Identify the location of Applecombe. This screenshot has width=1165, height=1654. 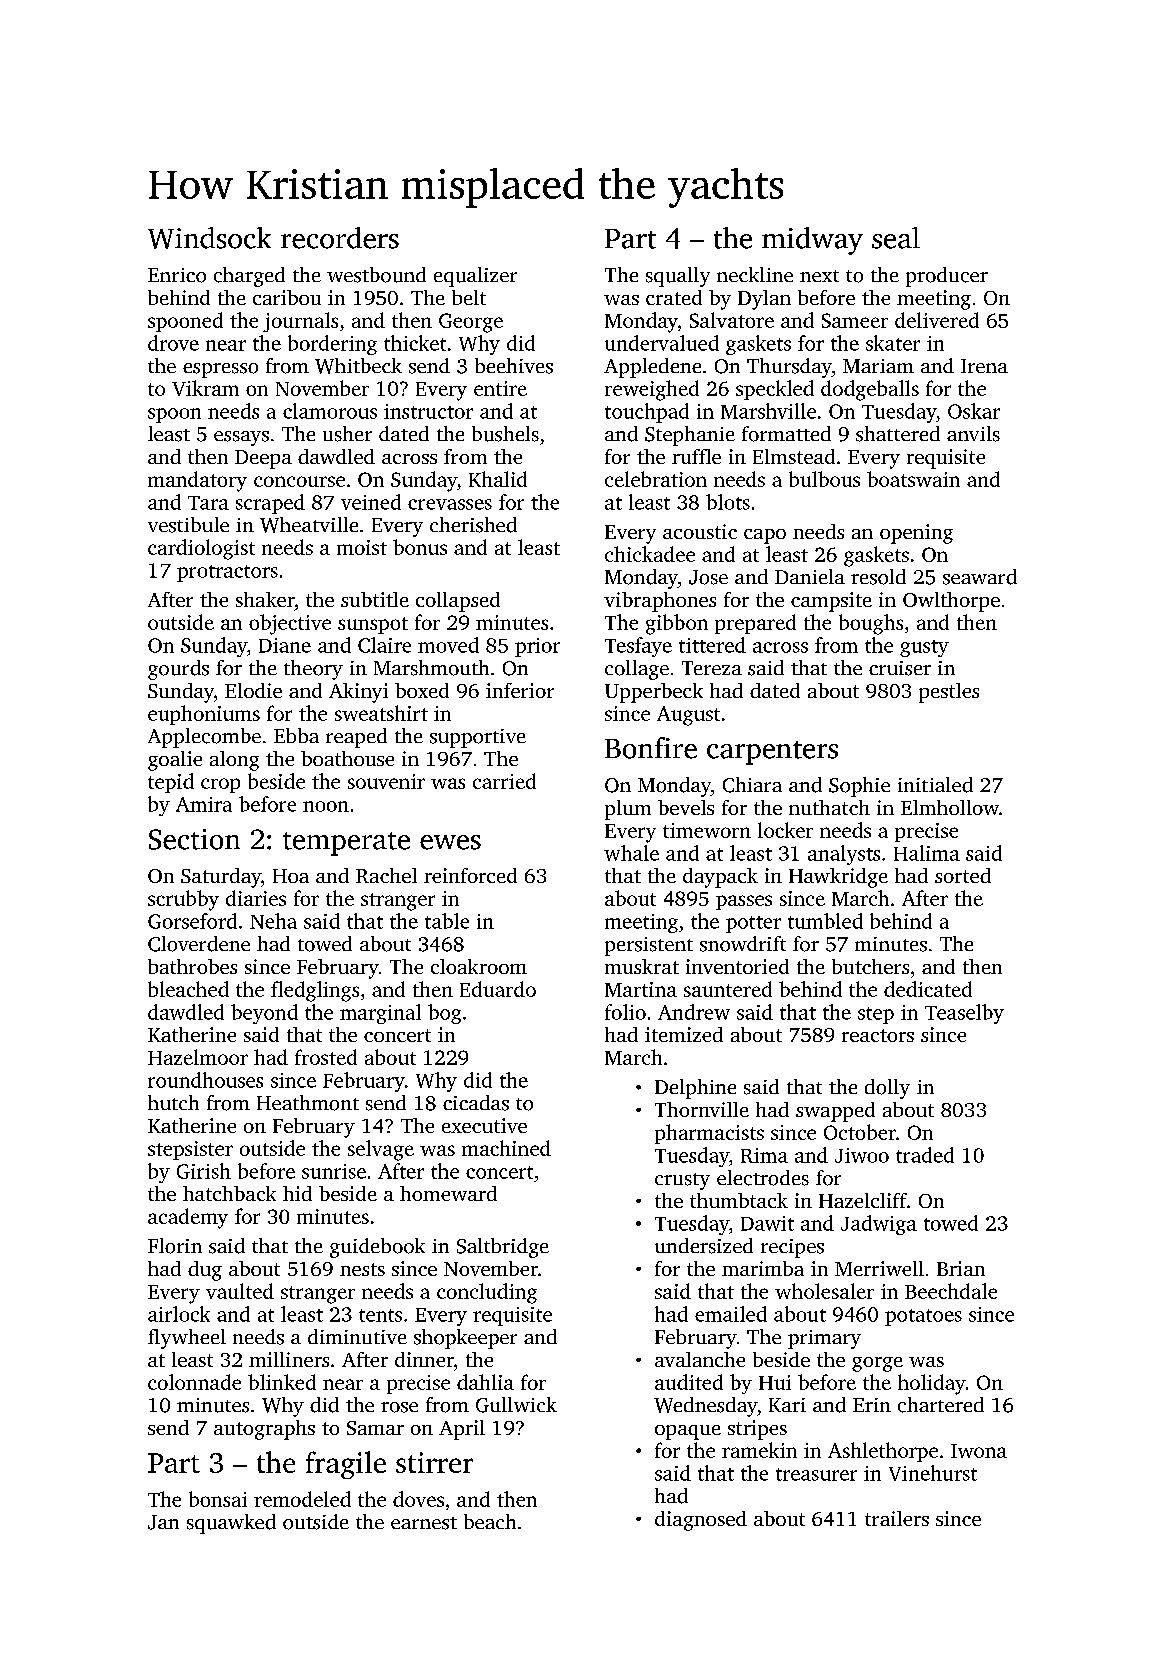
(204, 738).
